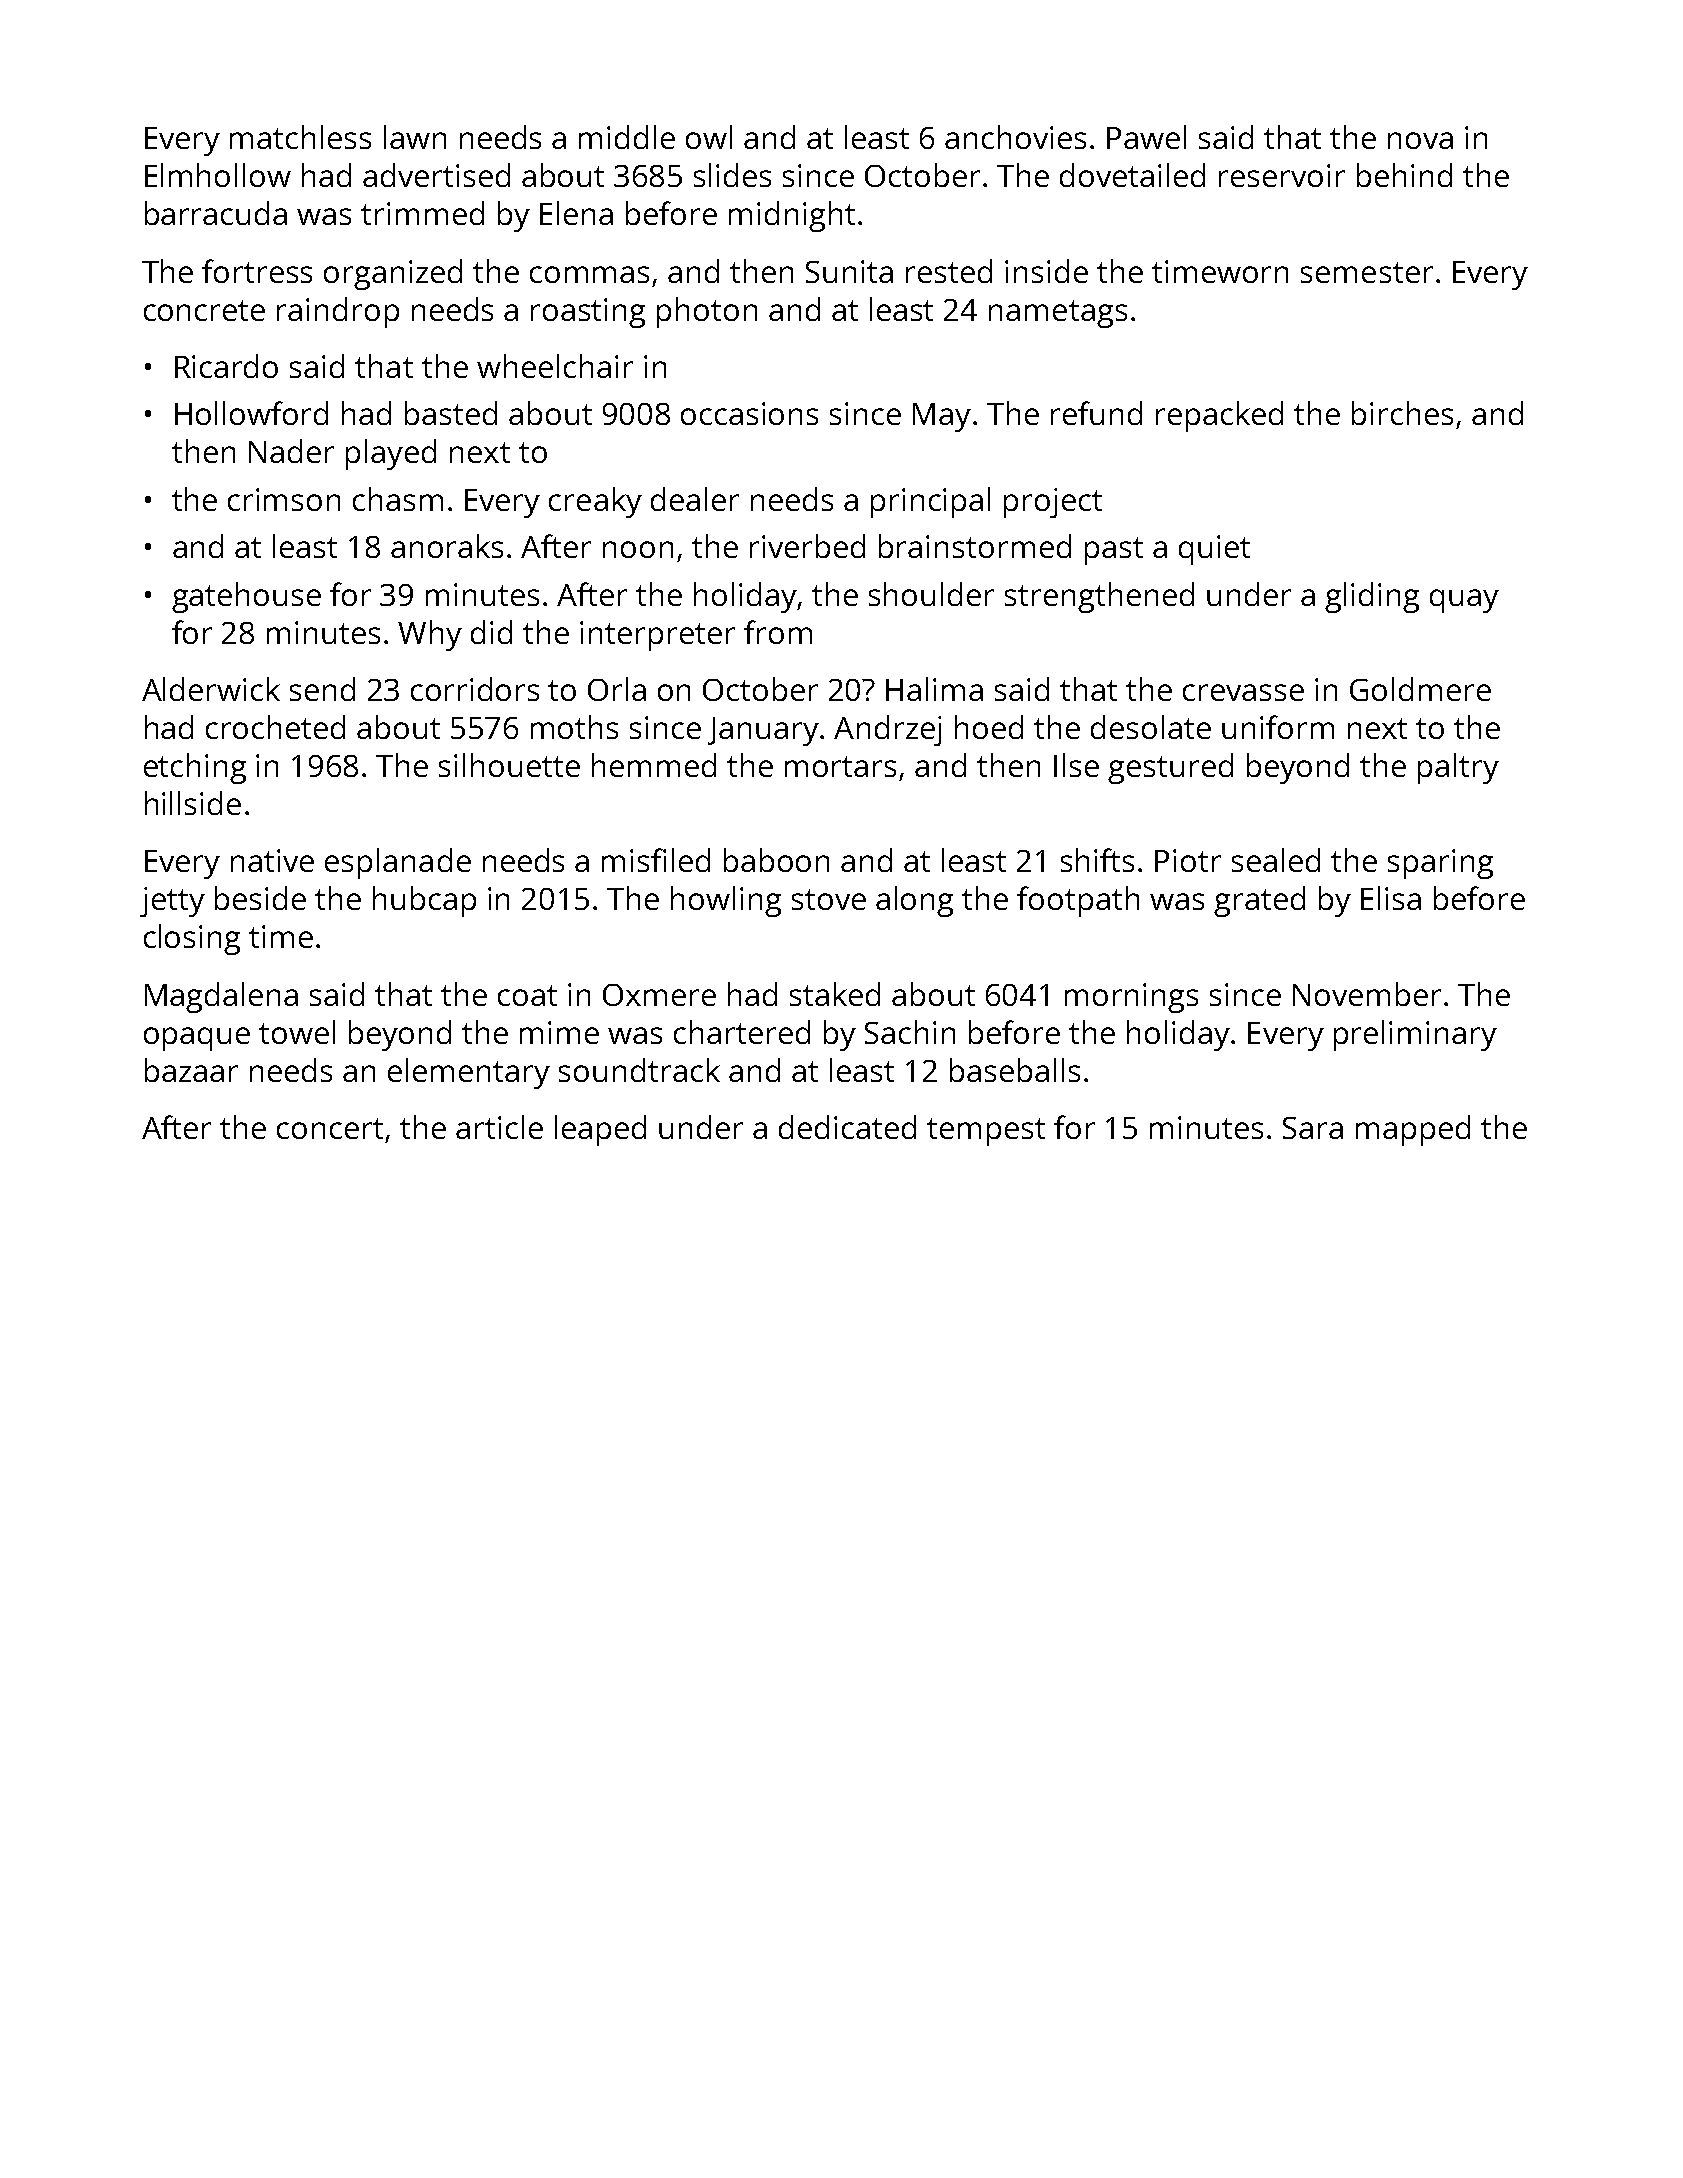 Image resolution: width=1683 pixels, height=2178 pixels. Describe the element at coordinates (1402, 413) in the document. I see `birches` at that location.
